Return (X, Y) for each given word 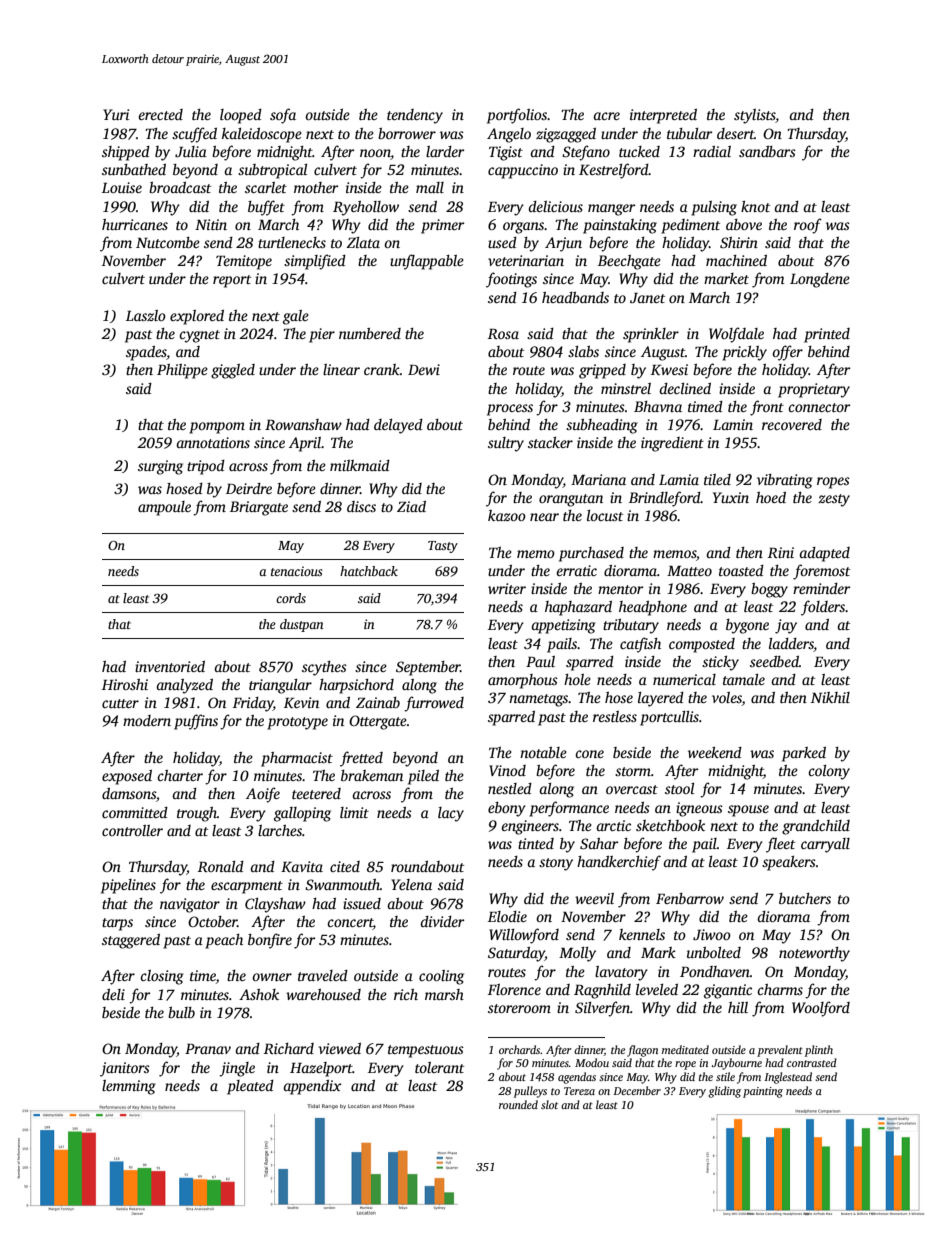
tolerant (439, 1067)
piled (423, 777)
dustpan (302, 625)
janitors (125, 1069)
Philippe (182, 371)
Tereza (579, 1091)
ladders (791, 643)
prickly (744, 353)
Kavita (302, 866)
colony (829, 772)
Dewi (424, 369)
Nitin (211, 224)
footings (511, 280)
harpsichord (356, 686)
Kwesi (669, 369)
